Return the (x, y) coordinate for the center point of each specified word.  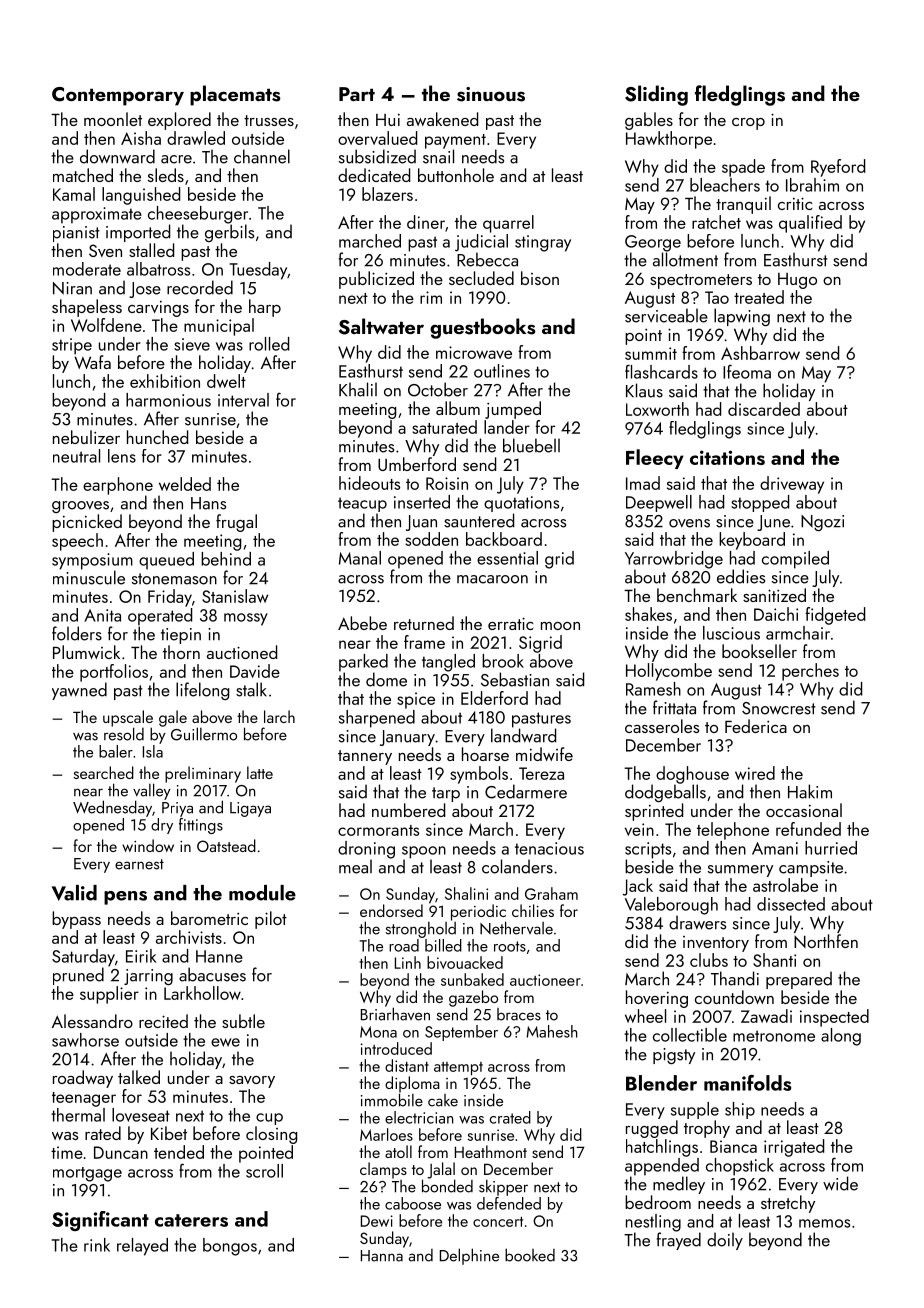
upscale (128, 718)
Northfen (826, 941)
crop (748, 124)
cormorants (378, 830)
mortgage (87, 1174)
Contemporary (118, 96)
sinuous (491, 94)
